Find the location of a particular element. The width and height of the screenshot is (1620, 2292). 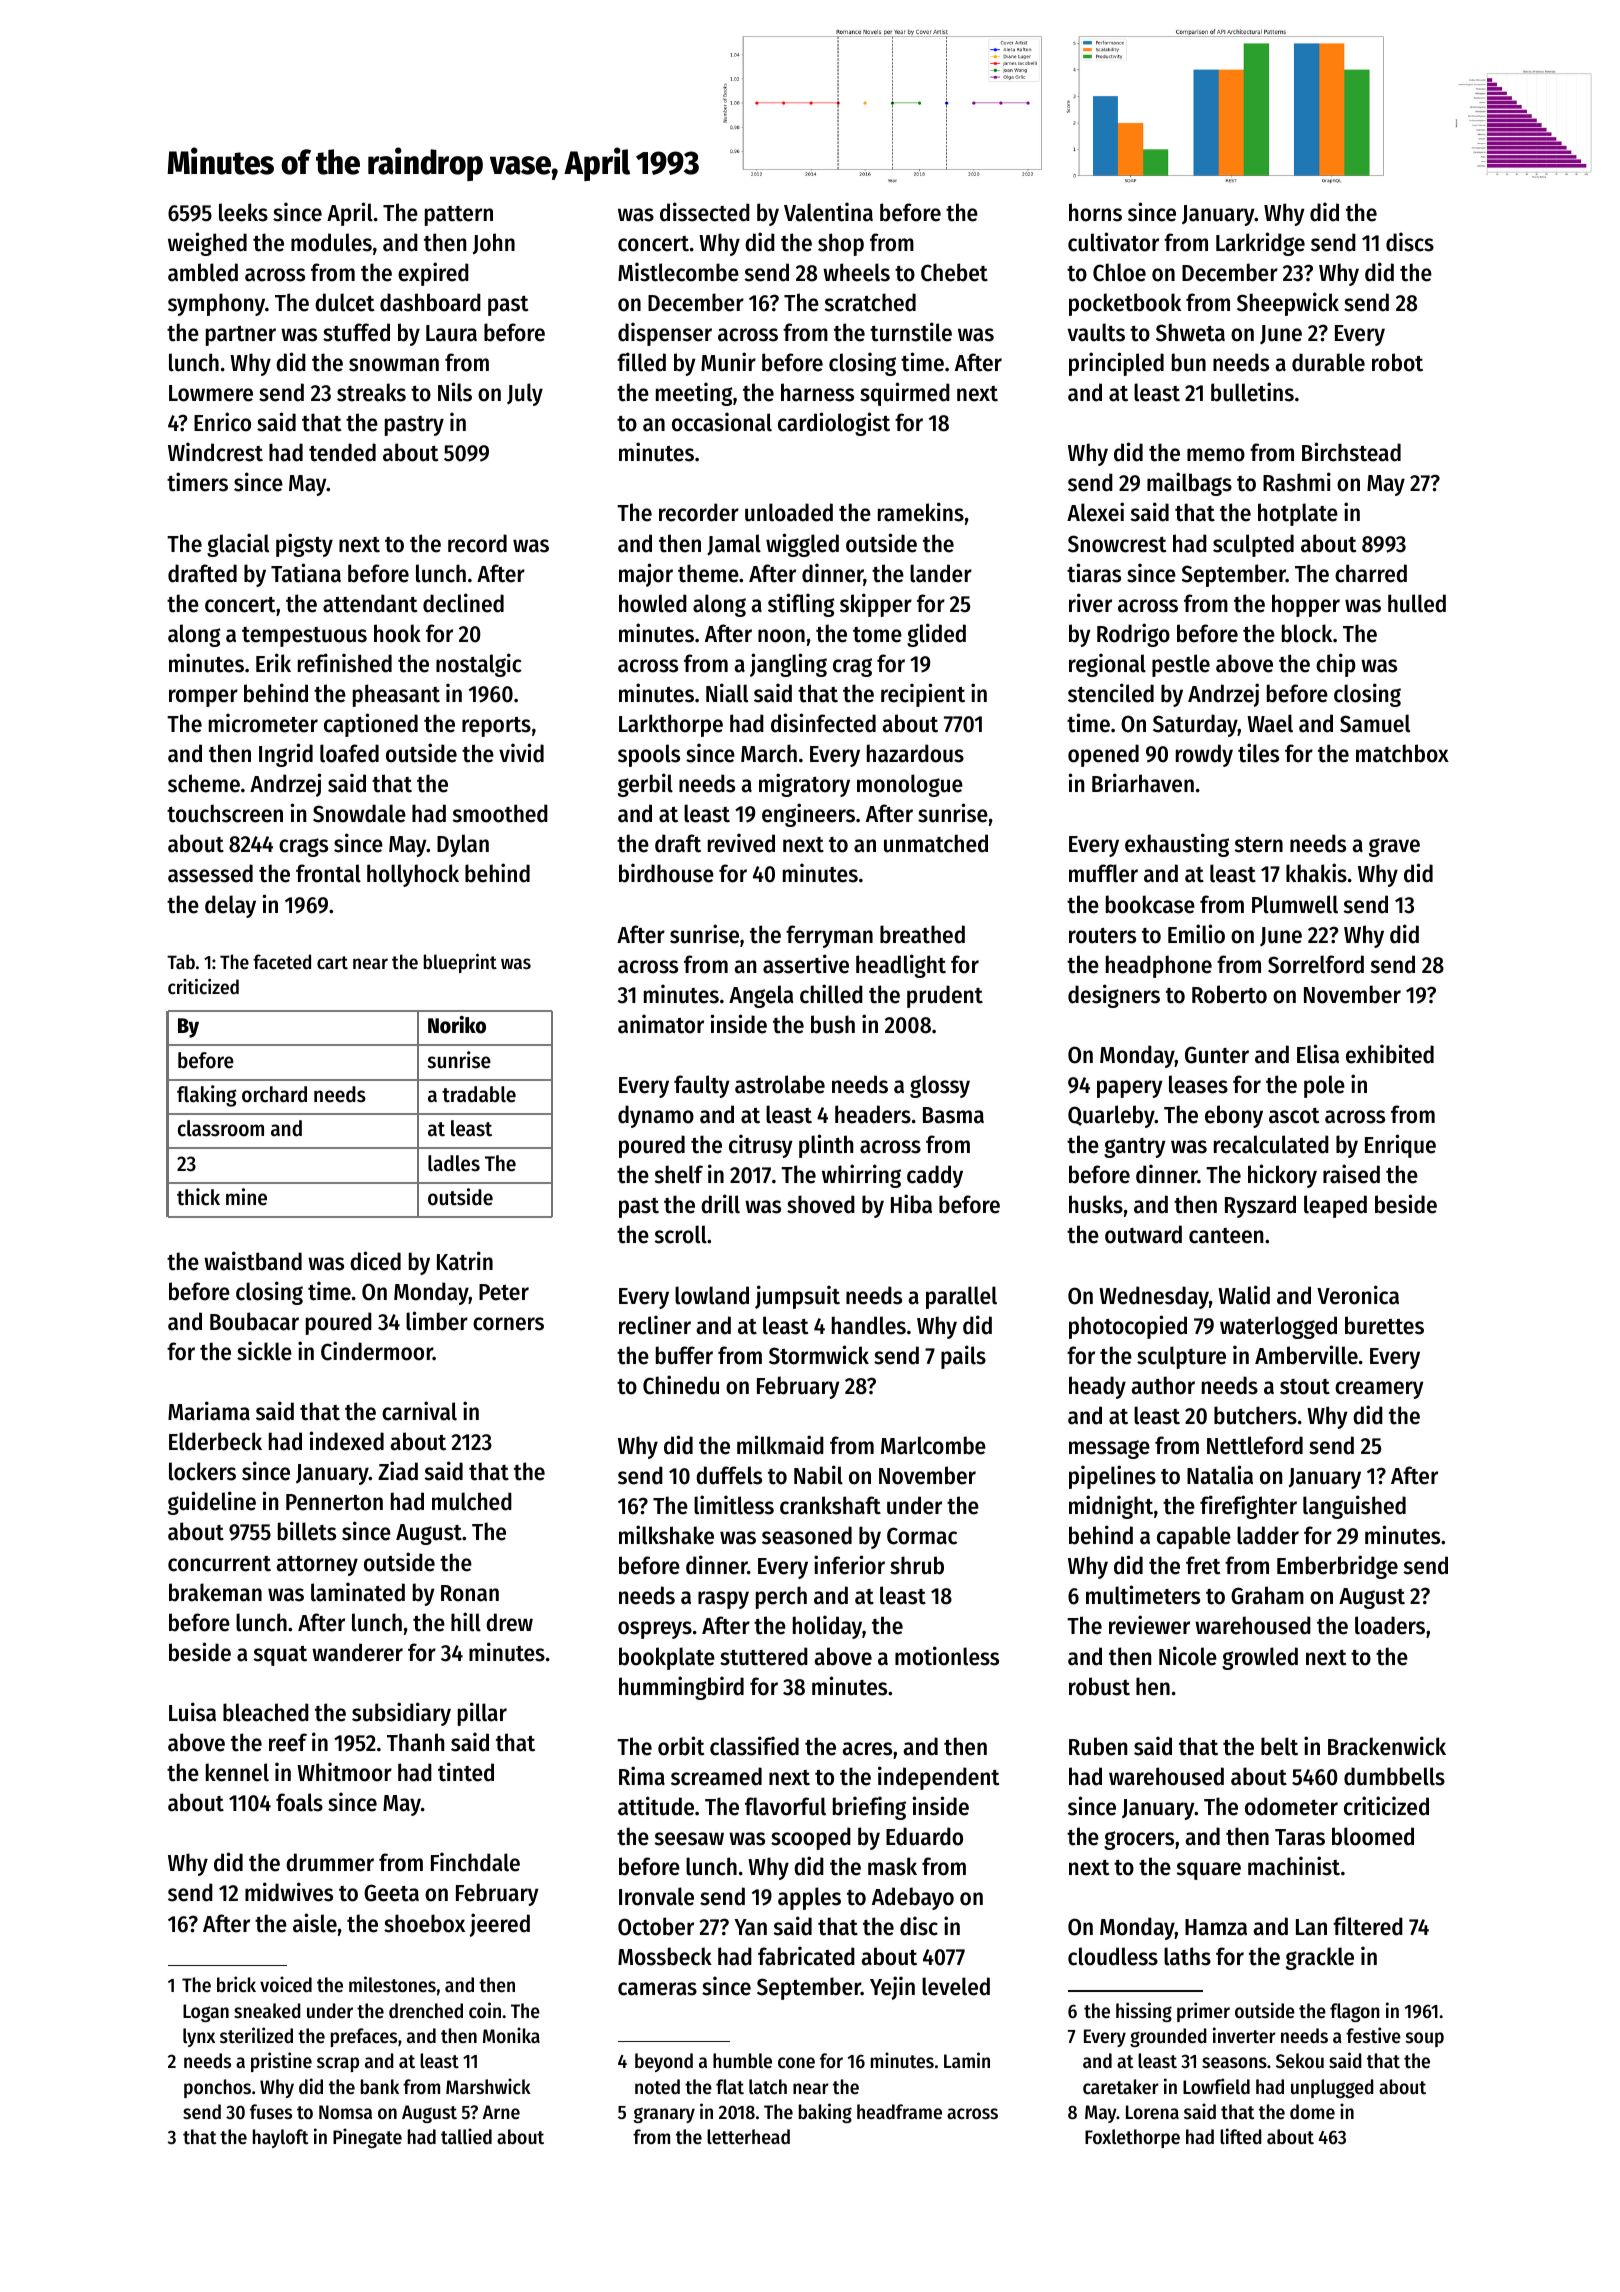

Nettleford is located at coordinates (1255, 1445).
